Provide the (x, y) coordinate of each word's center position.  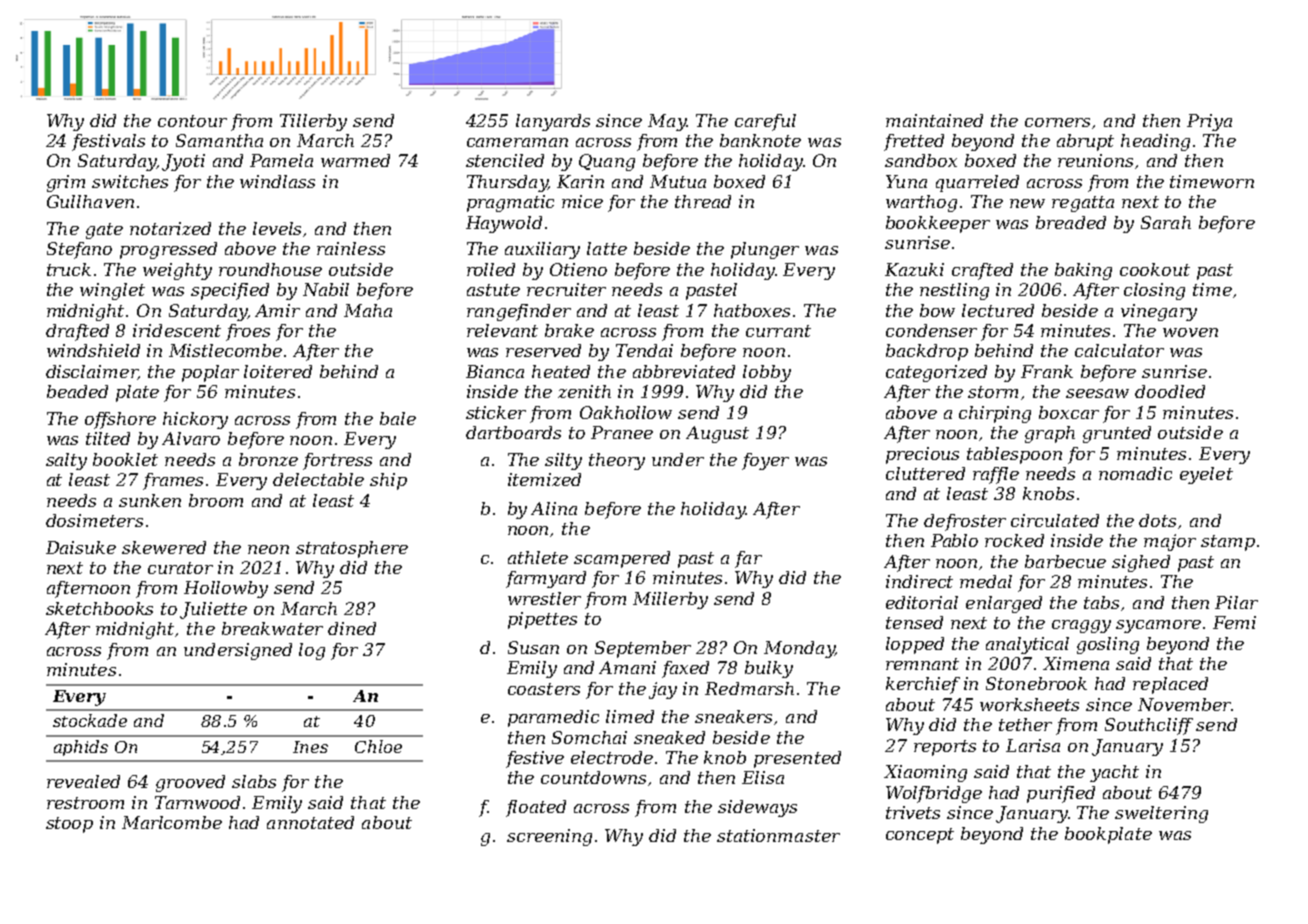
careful (765, 122)
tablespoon (1014, 455)
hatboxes (752, 310)
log (312, 651)
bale (398, 418)
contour (192, 121)
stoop (69, 825)
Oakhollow (626, 412)
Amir (277, 310)
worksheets (1029, 704)
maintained (934, 120)
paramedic (553, 718)
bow (937, 310)
